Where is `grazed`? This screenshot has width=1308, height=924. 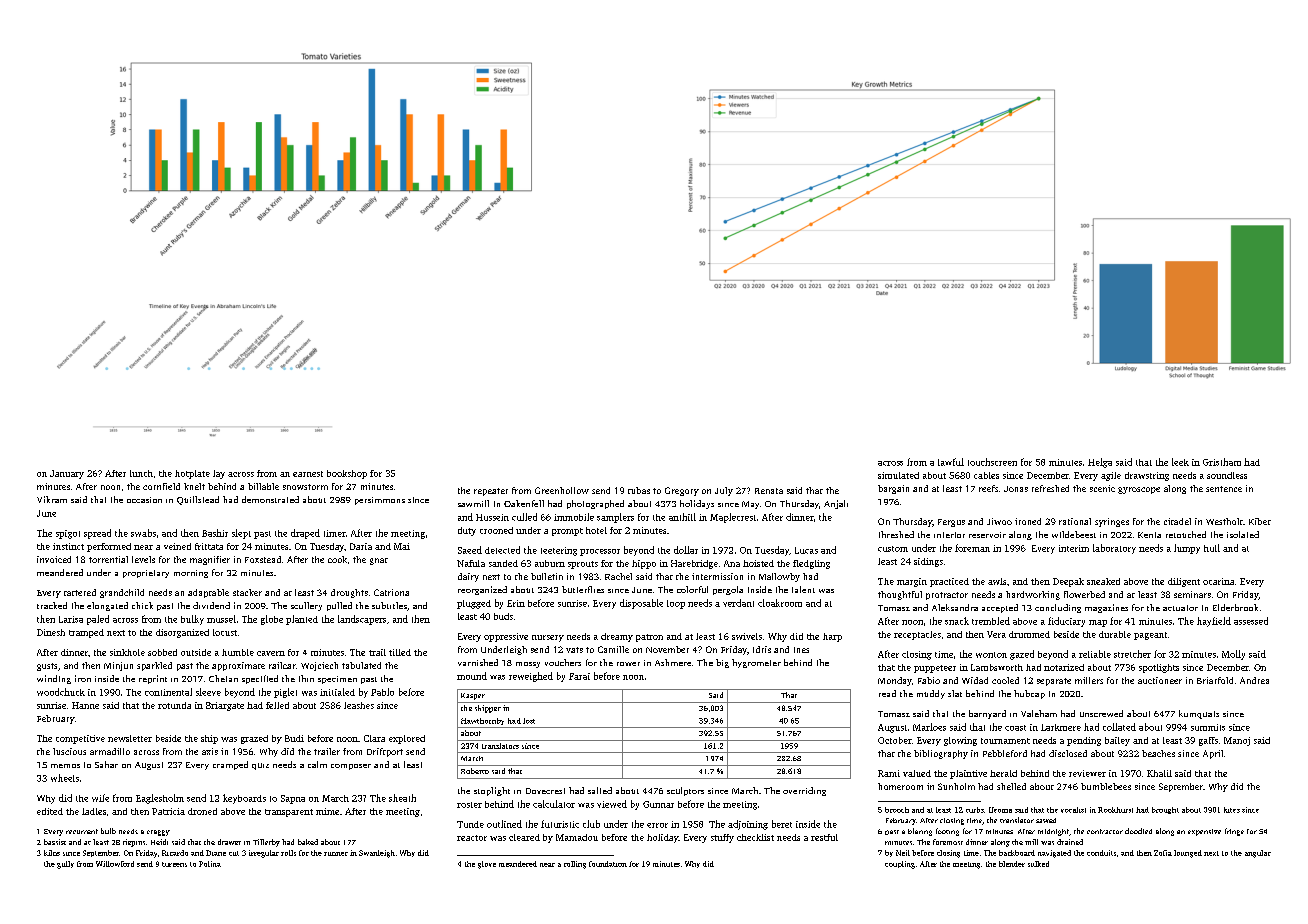 grazed is located at coordinates (254, 739).
